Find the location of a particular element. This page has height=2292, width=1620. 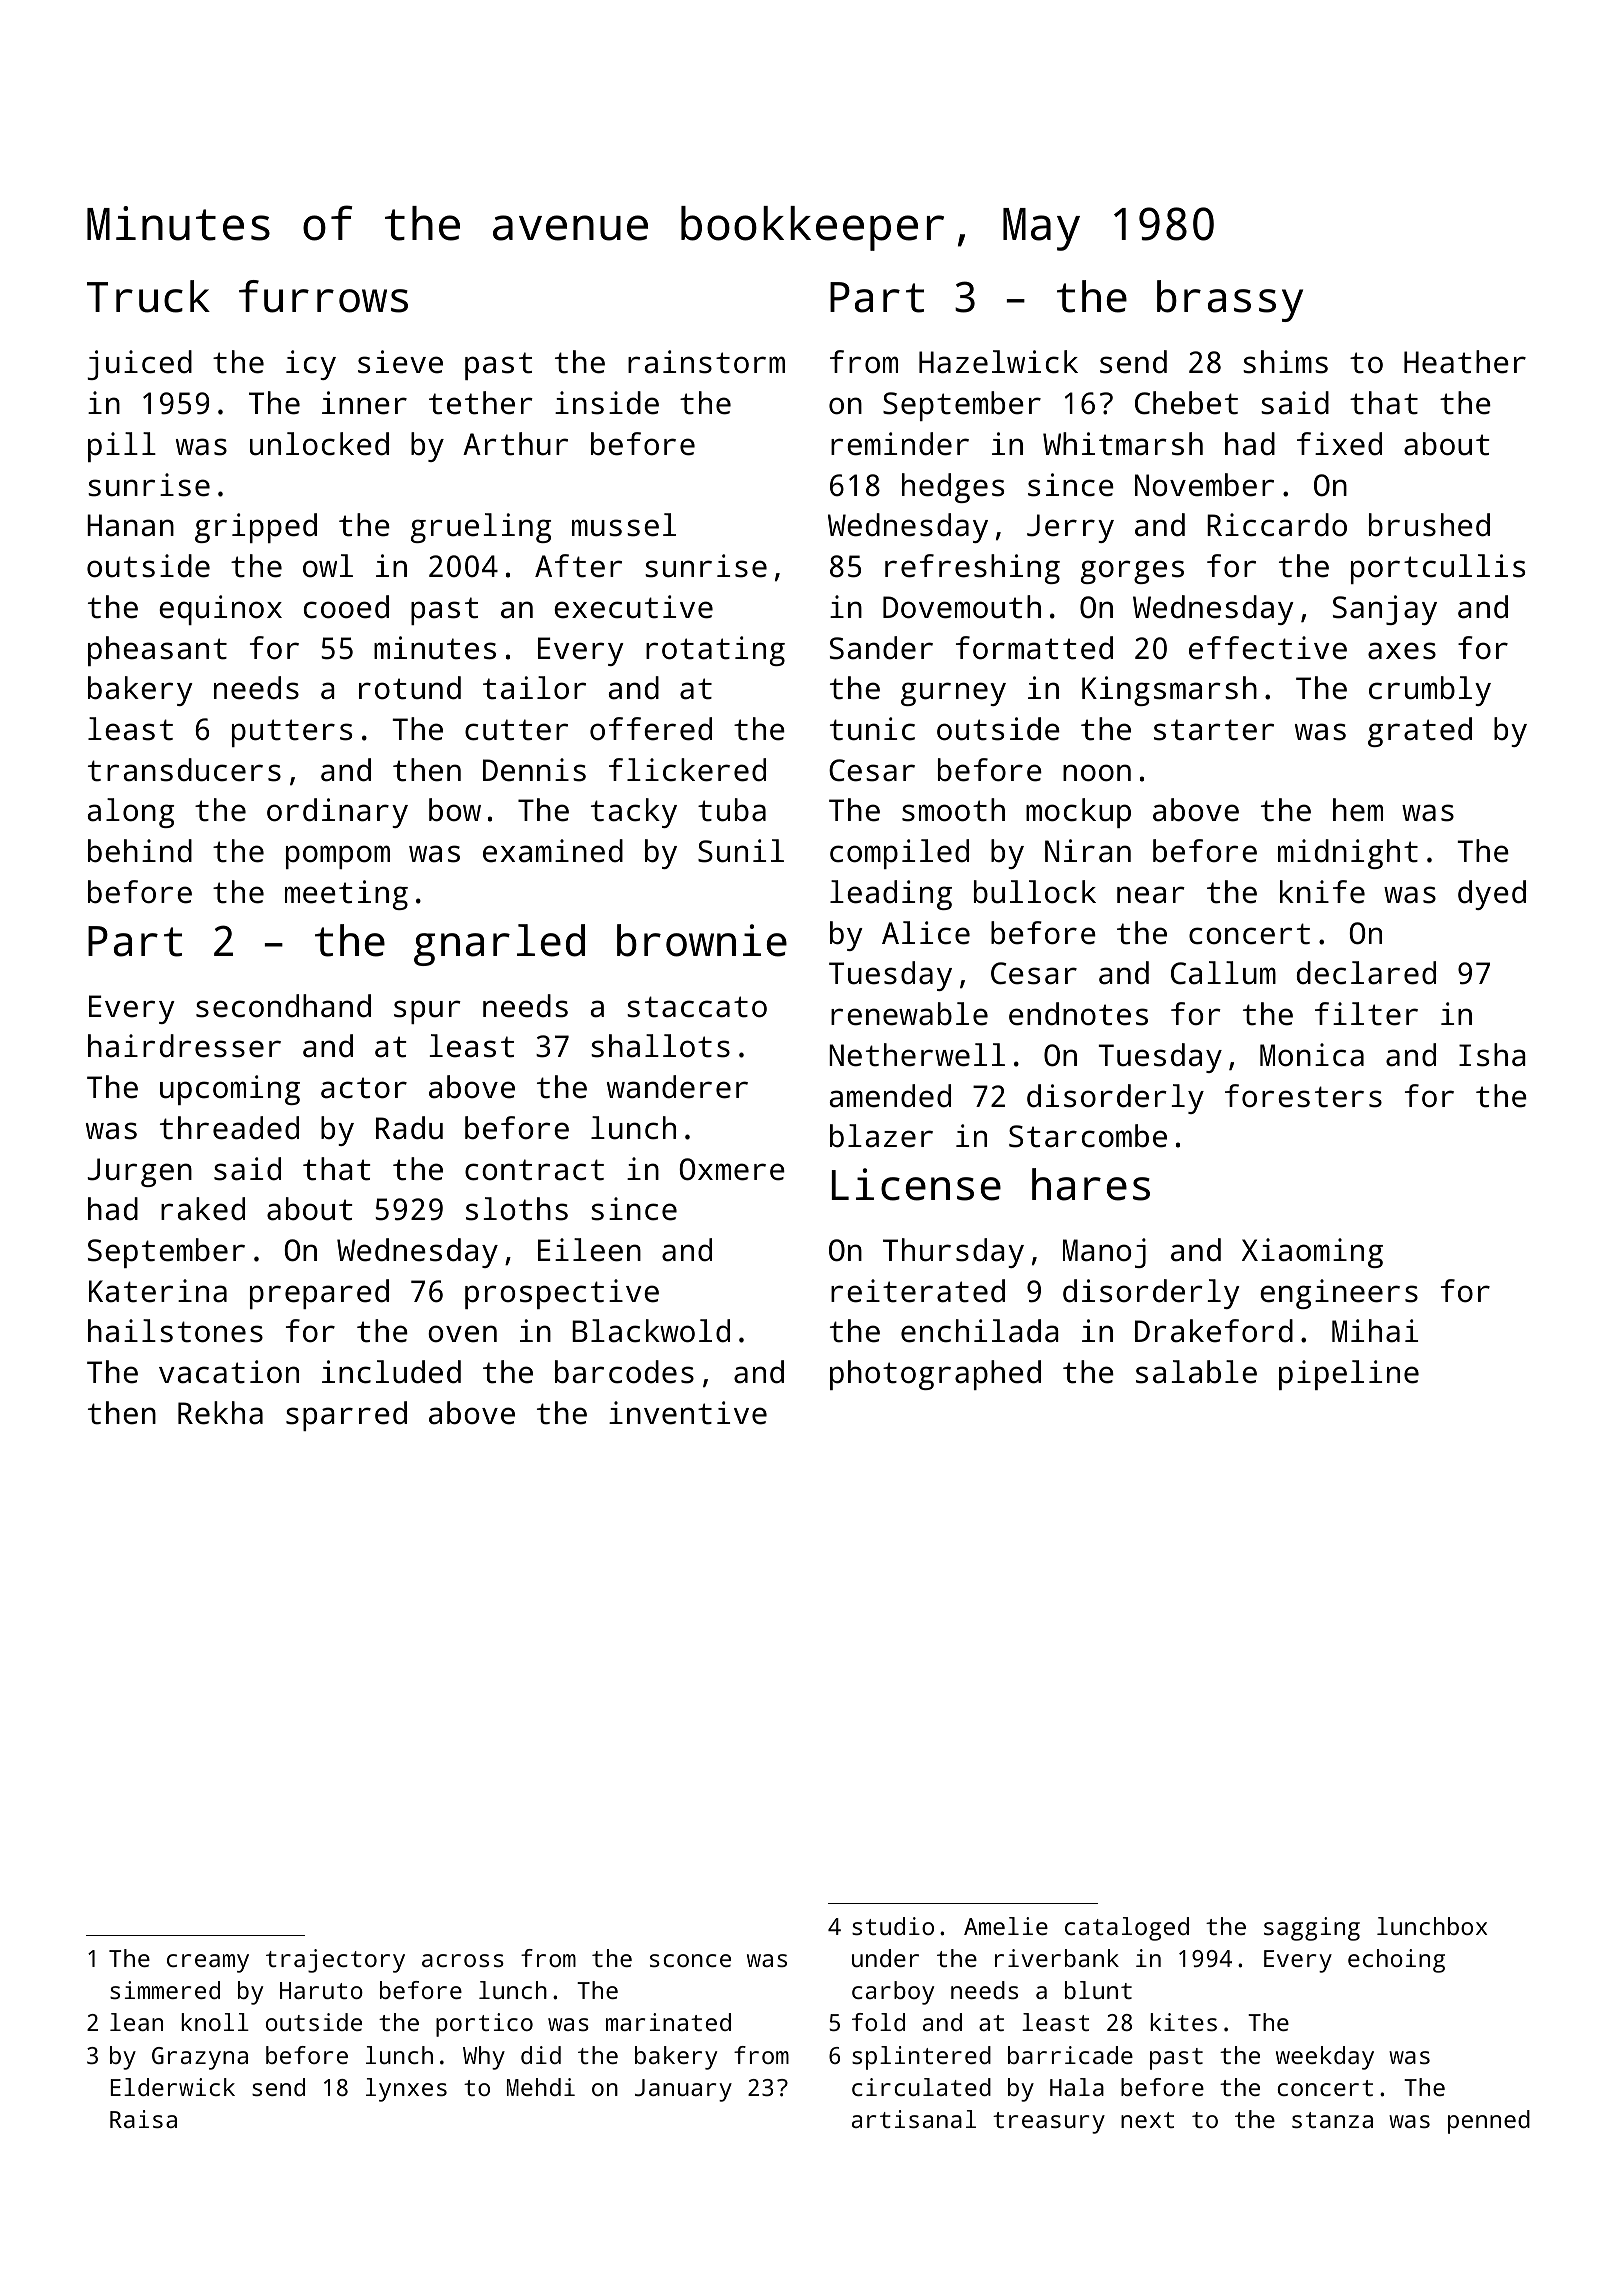

rainstorm is located at coordinates (706, 362).
